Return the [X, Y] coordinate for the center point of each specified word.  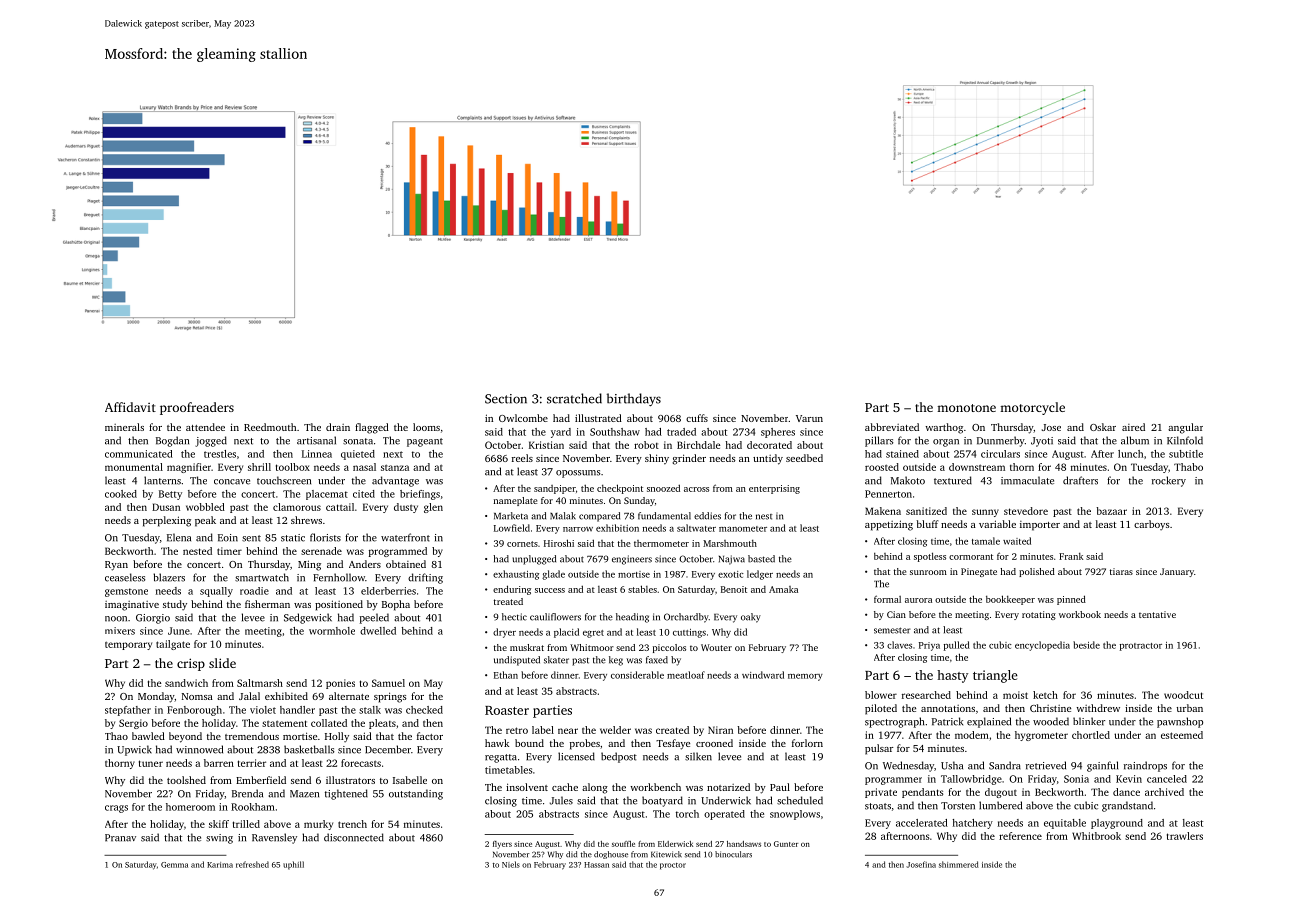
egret [593, 634]
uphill [293, 865]
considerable [637, 675]
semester [892, 630]
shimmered [959, 864]
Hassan [596, 865]
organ [946, 443]
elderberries [388, 591]
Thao [116, 736]
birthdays [634, 399]
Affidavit [130, 407]
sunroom [928, 572]
